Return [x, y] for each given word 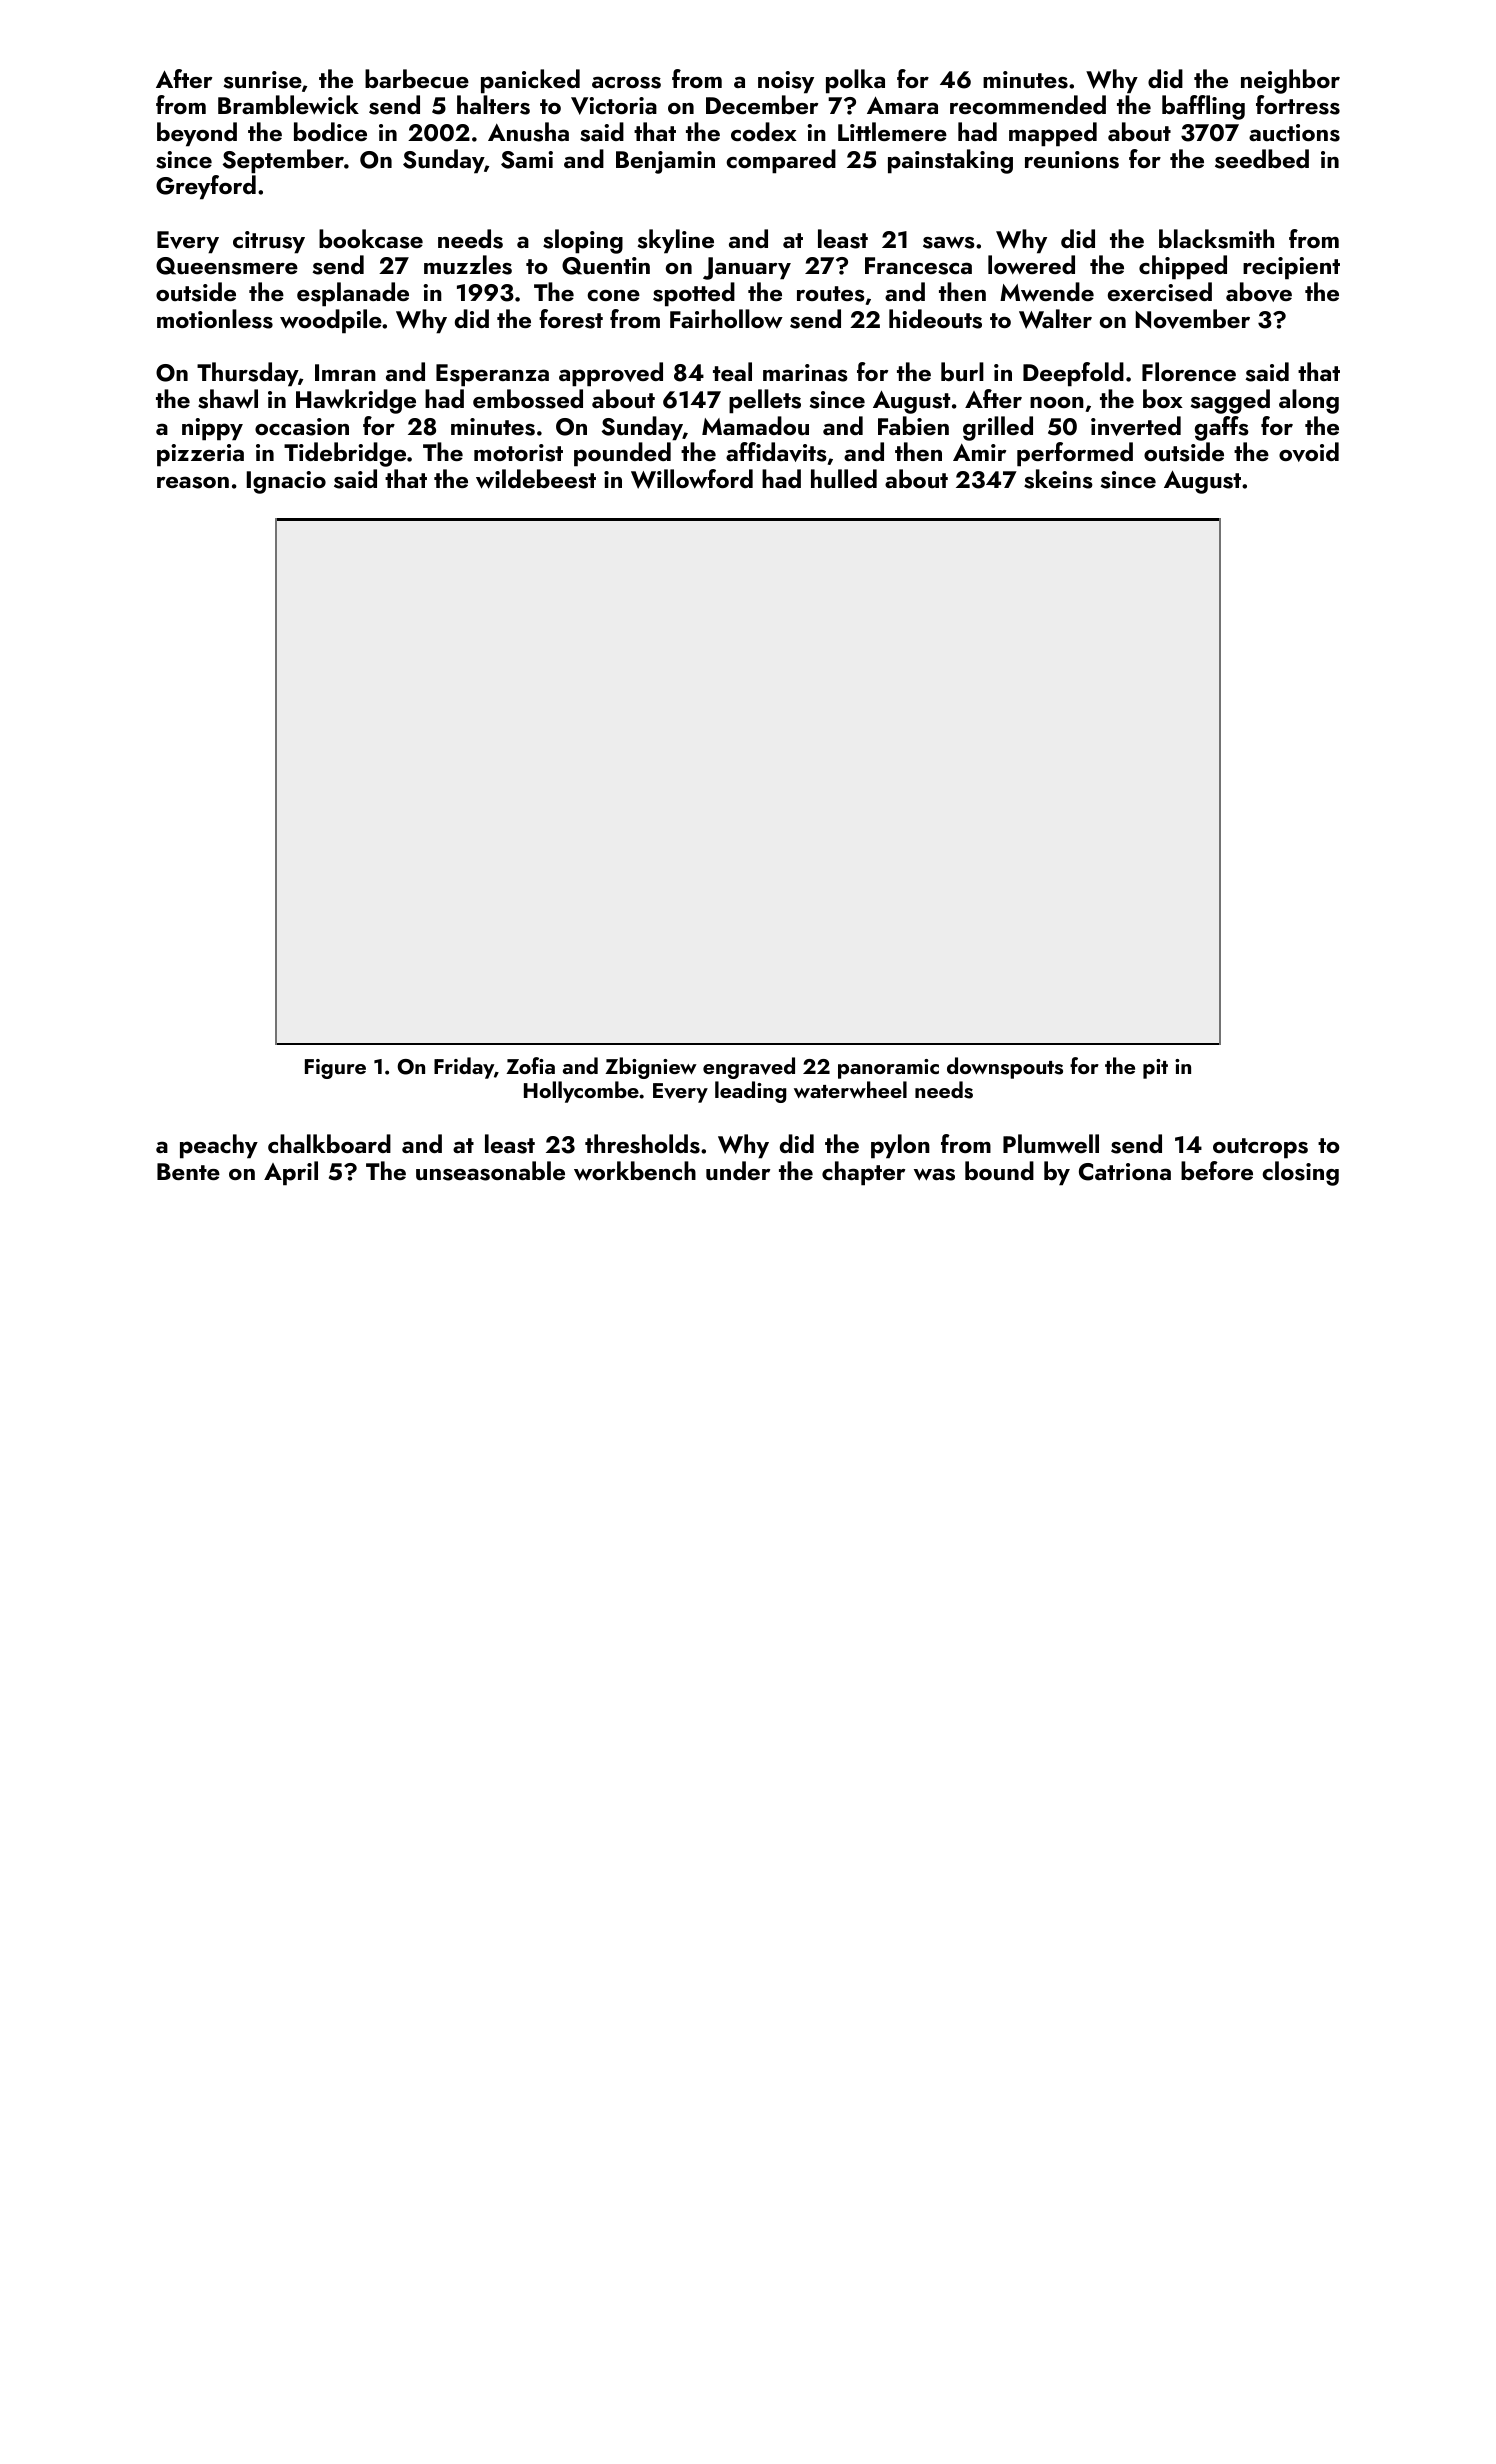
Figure [335, 1069]
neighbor [1290, 81]
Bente [188, 1171]
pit [1155, 1069]
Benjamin [665, 162]
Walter [1055, 319]
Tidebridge [345, 454]
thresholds [642, 1144]
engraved [749, 1068]
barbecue [417, 78]
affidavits [776, 452]
